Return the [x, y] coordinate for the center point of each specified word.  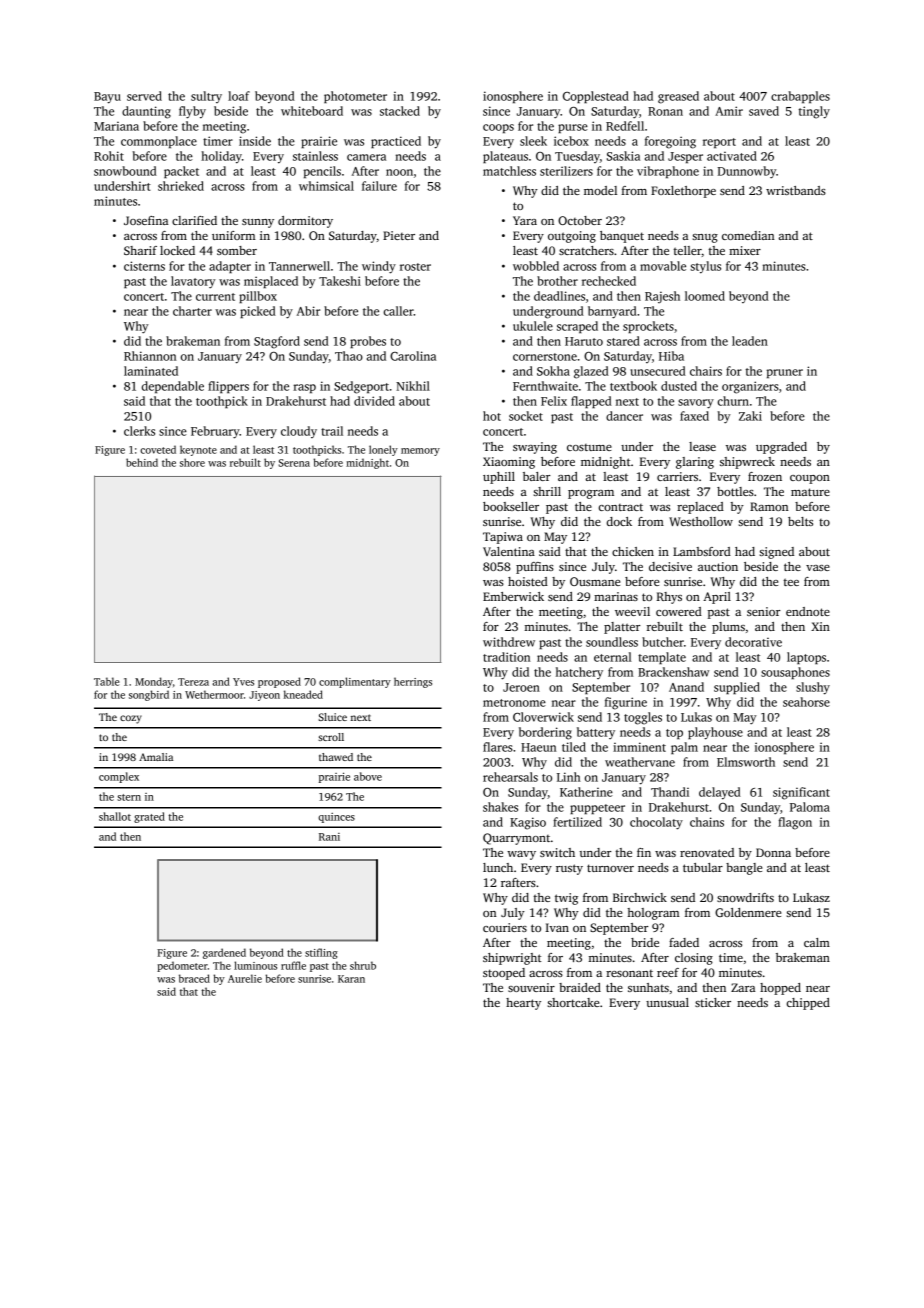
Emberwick [513, 596]
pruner [784, 373]
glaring [695, 463]
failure [379, 186]
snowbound [125, 171]
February [215, 432]
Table [107, 681]
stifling [321, 953]
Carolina [413, 356]
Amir [729, 111]
